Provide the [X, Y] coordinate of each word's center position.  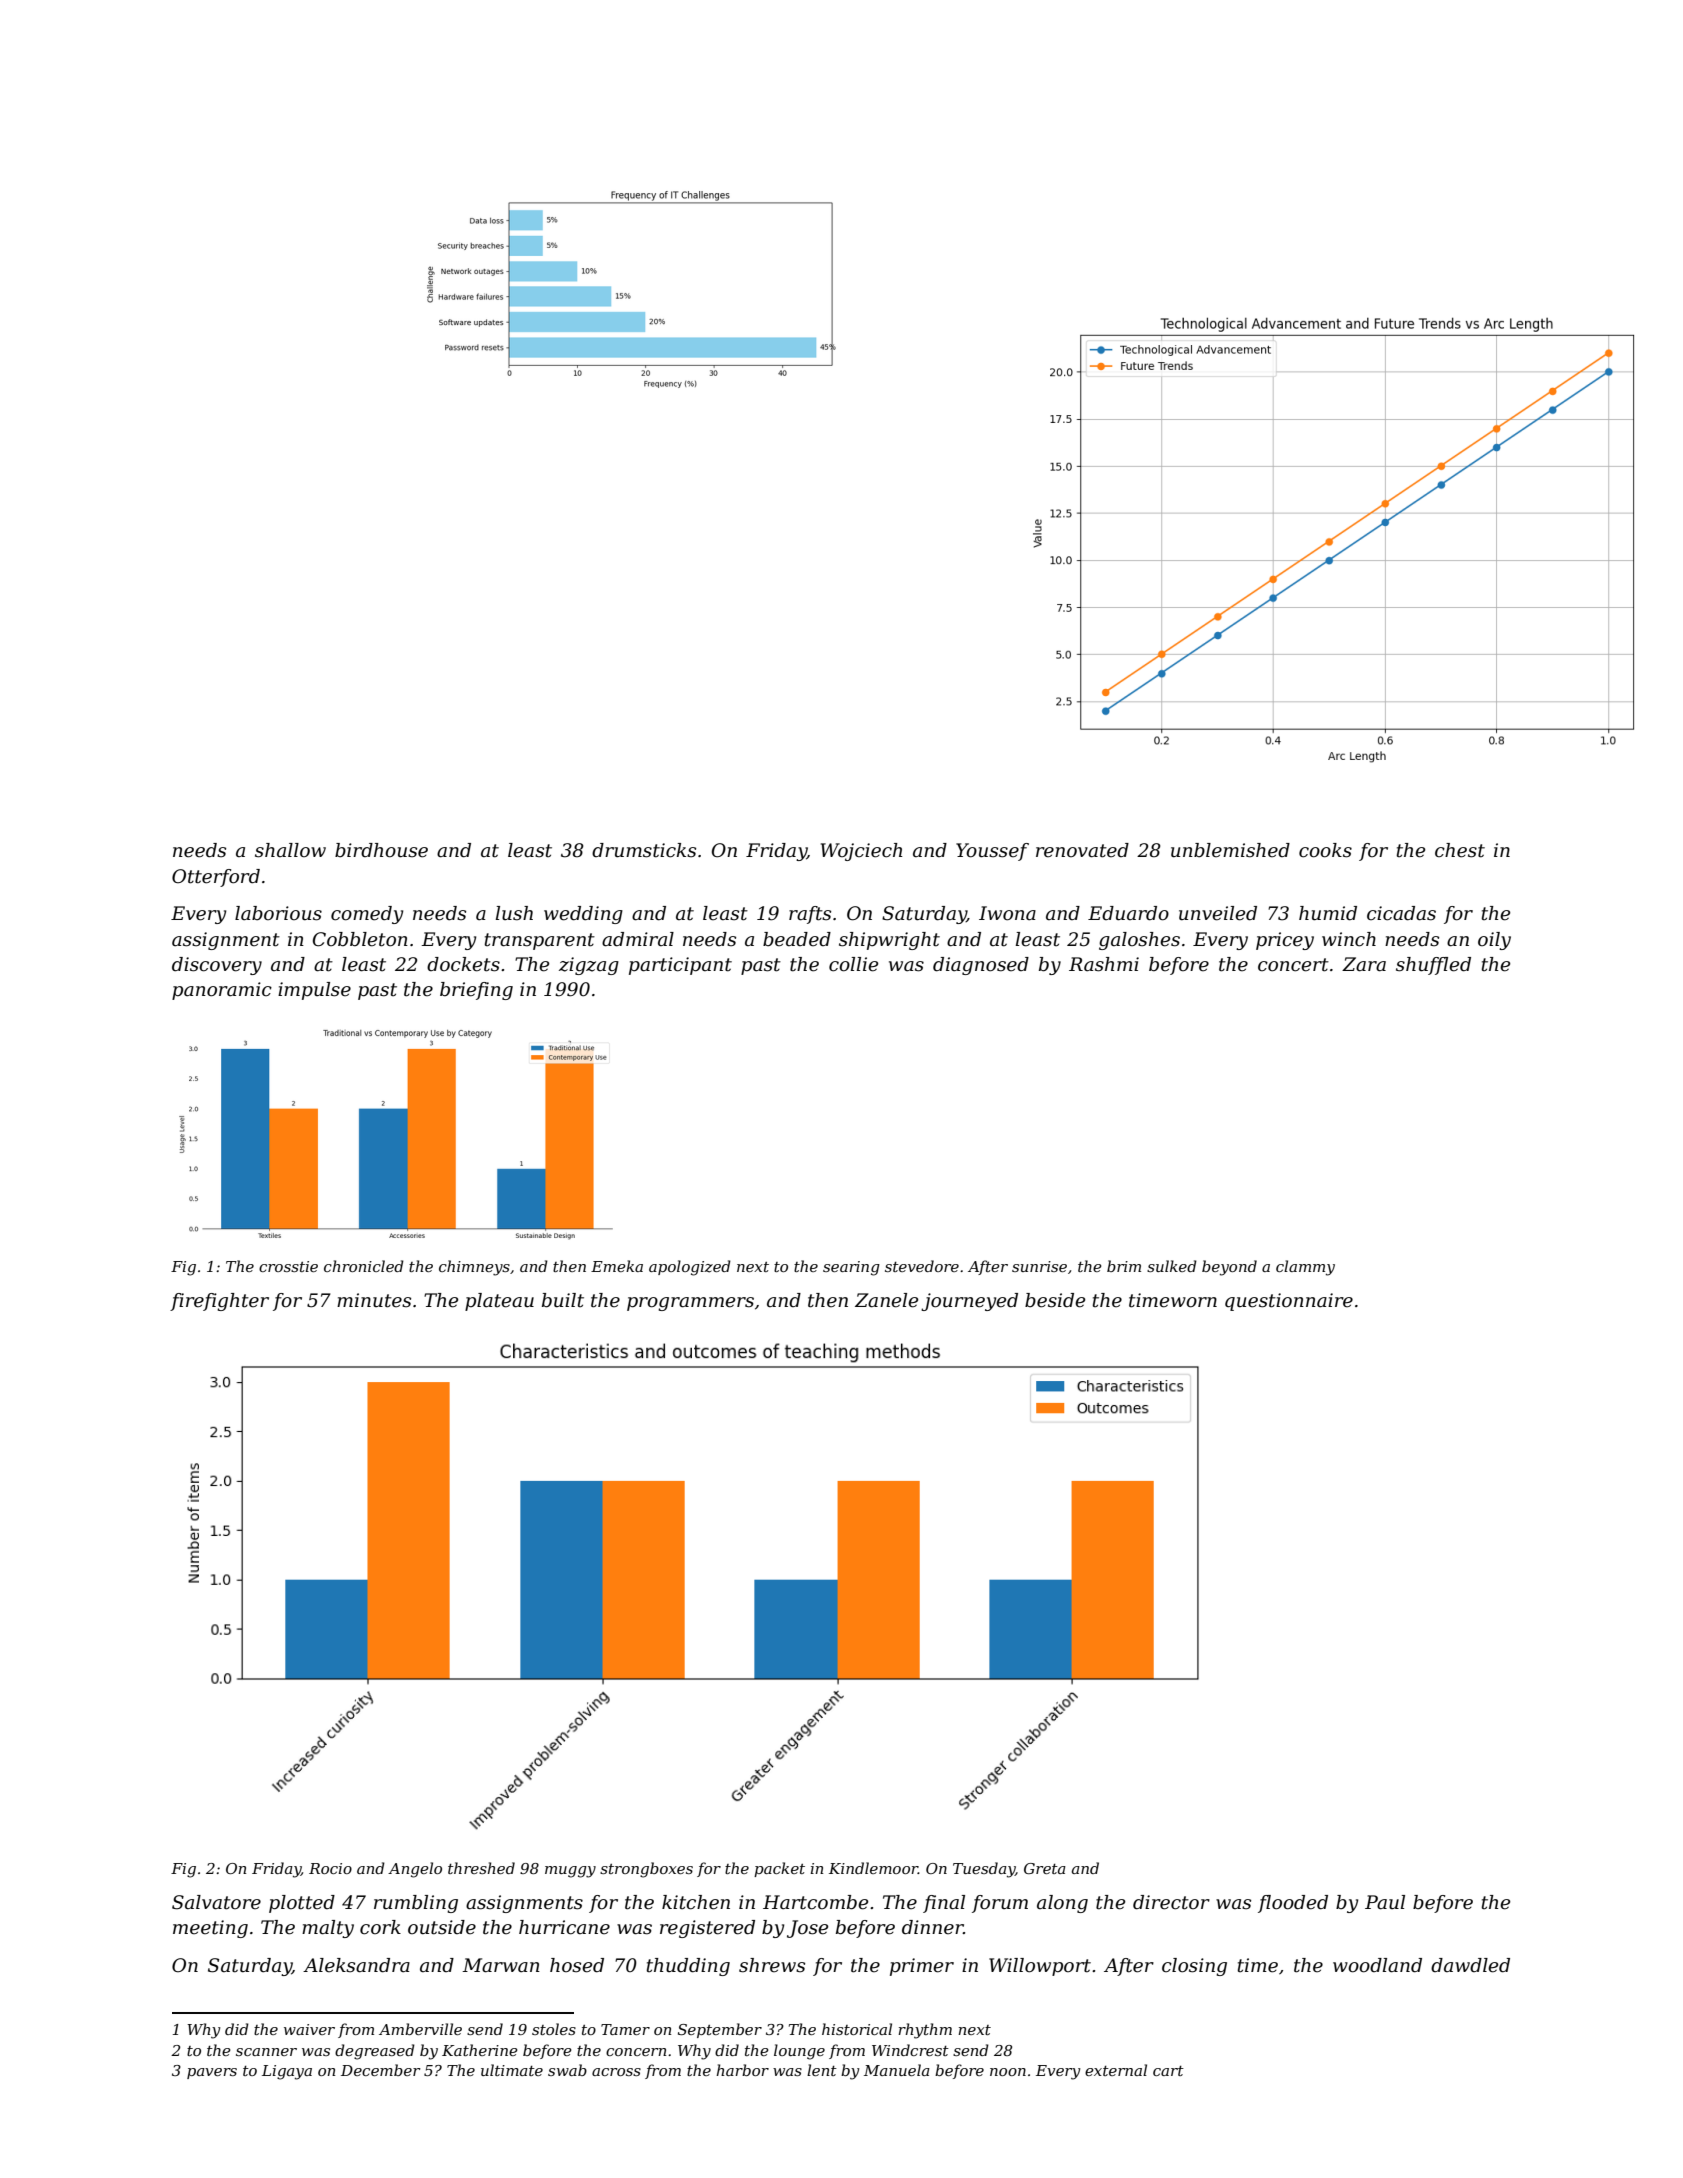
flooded [1293, 1904]
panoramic [222, 991]
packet [779, 1869]
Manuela [897, 2070]
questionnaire [1289, 1302]
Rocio [330, 1868]
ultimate [512, 2070]
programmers [690, 1304]
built [563, 1300]
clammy [1305, 1268]
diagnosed [981, 966]
